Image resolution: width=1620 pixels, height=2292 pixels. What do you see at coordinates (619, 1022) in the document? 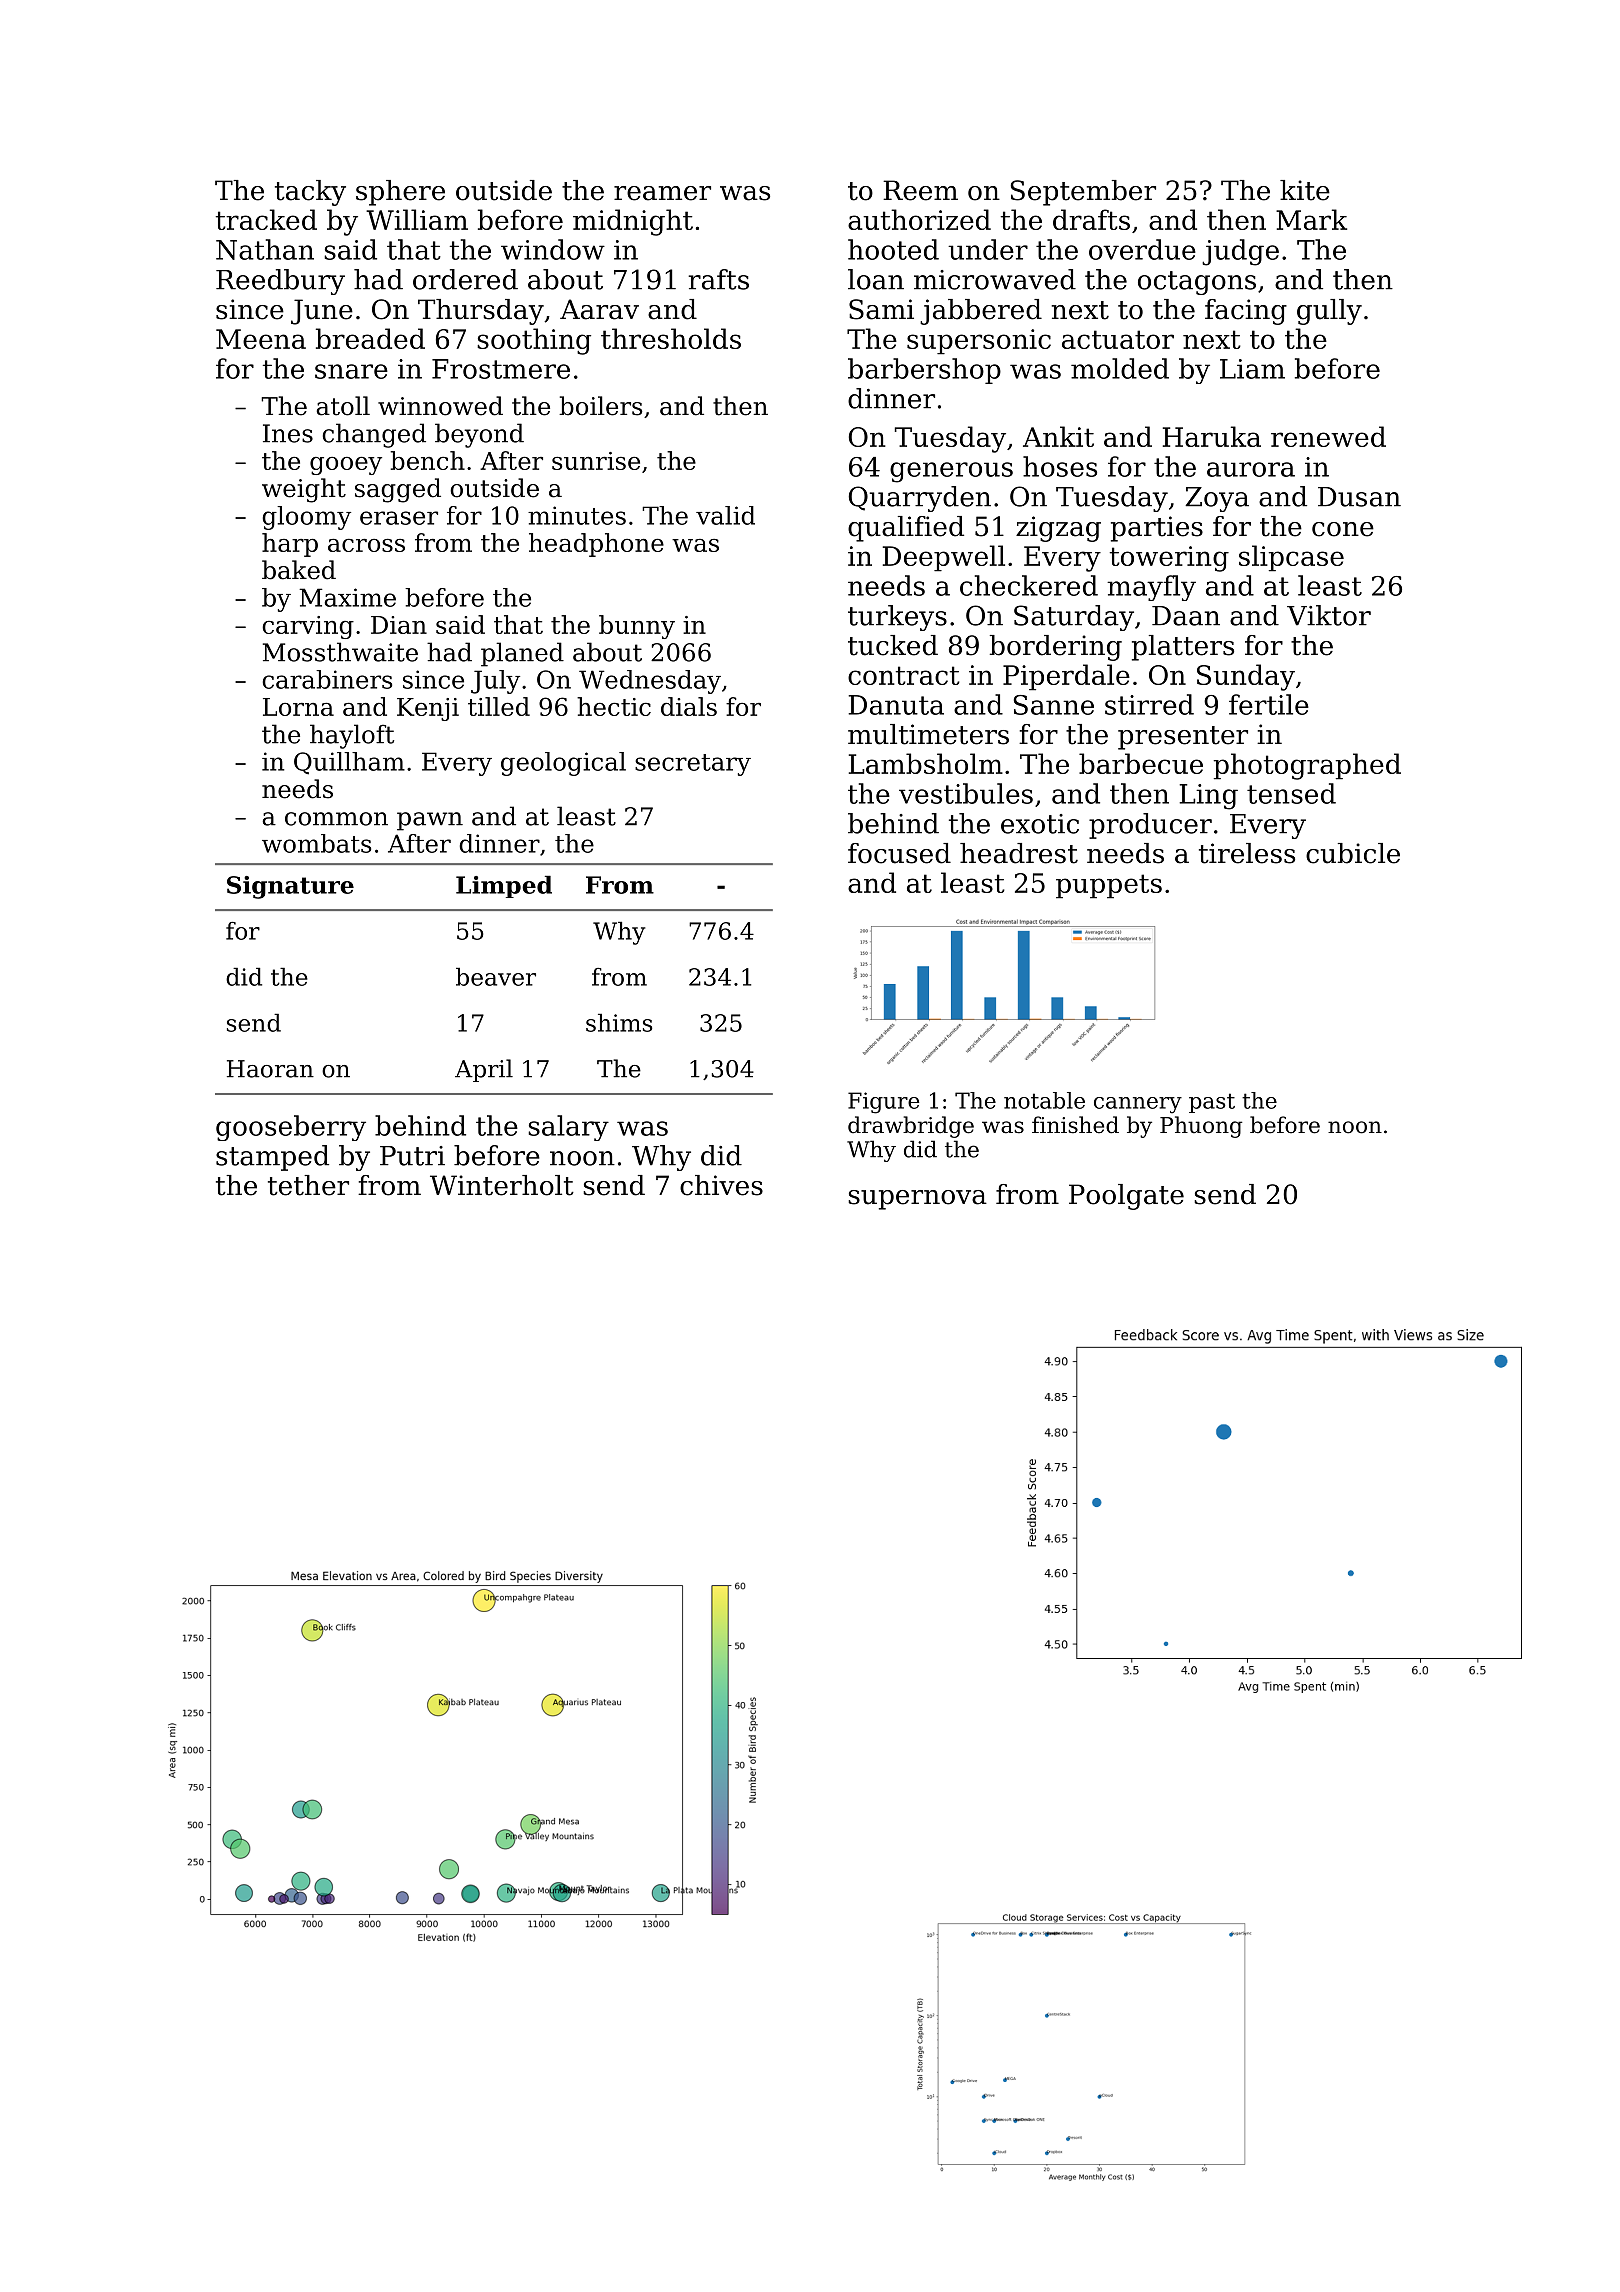
I see `shims` at bounding box center [619, 1022].
